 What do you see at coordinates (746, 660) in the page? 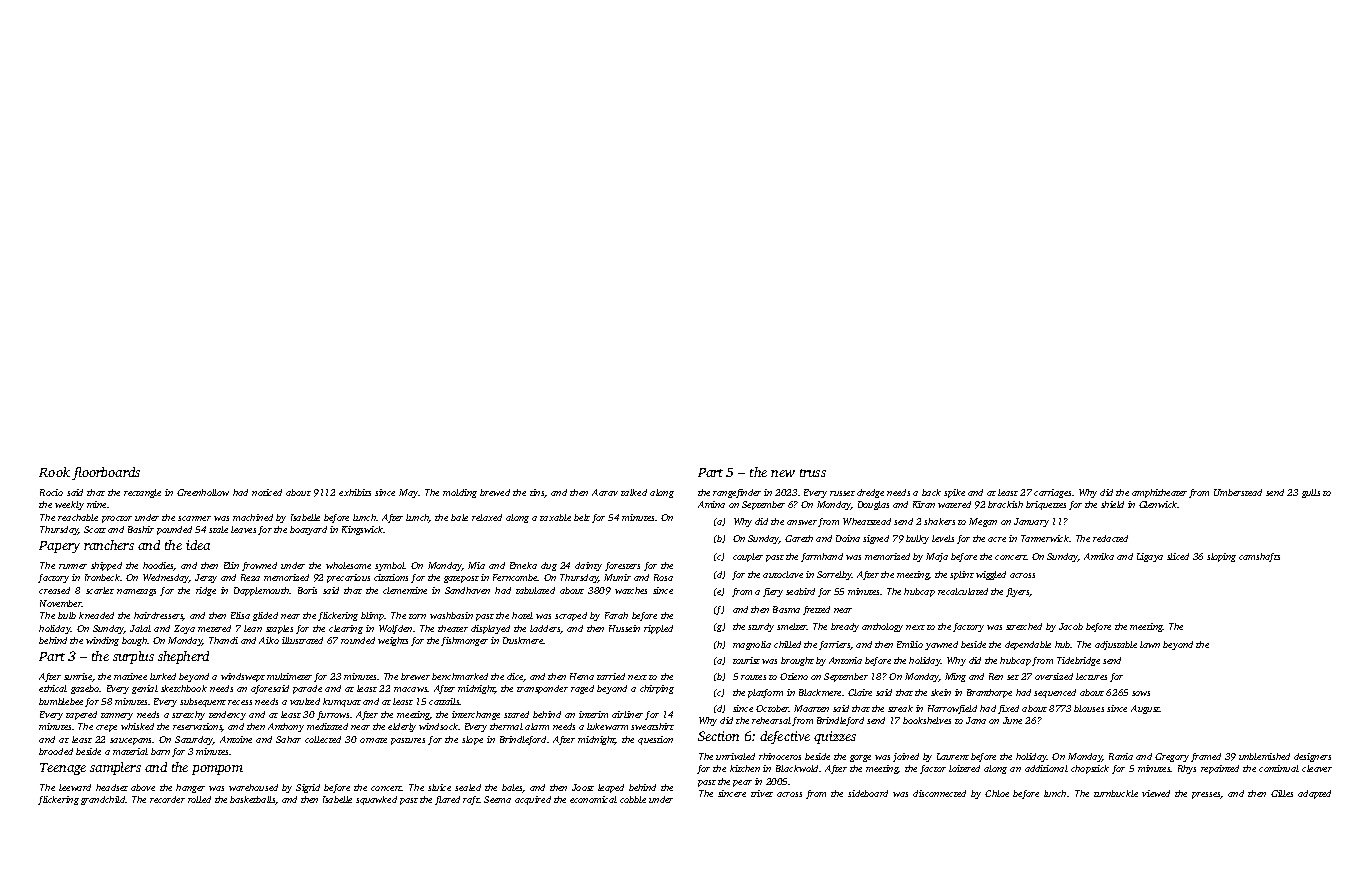
I see `tourist` at bounding box center [746, 660].
